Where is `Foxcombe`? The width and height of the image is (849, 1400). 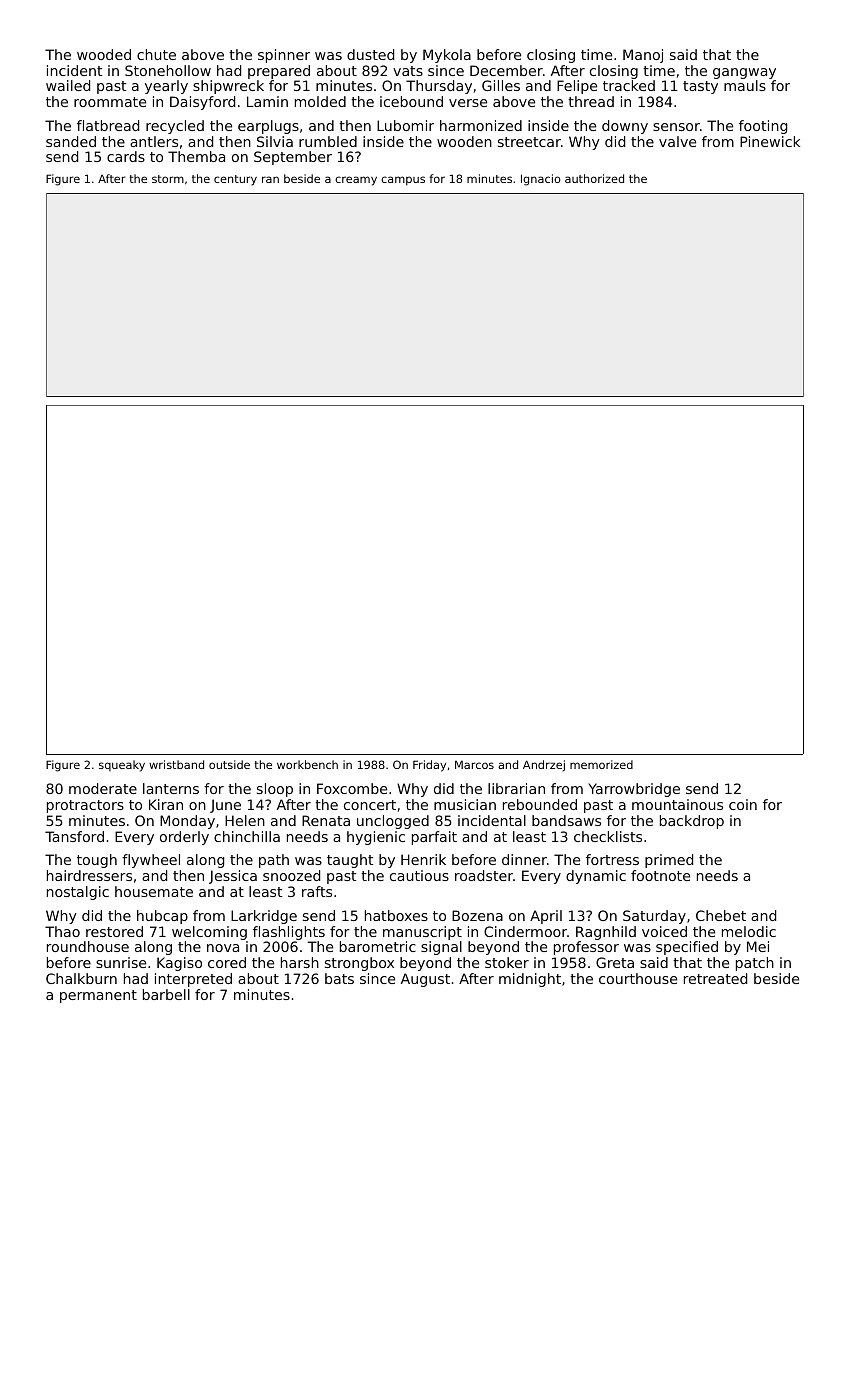
Foxcombe is located at coordinates (352, 788).
